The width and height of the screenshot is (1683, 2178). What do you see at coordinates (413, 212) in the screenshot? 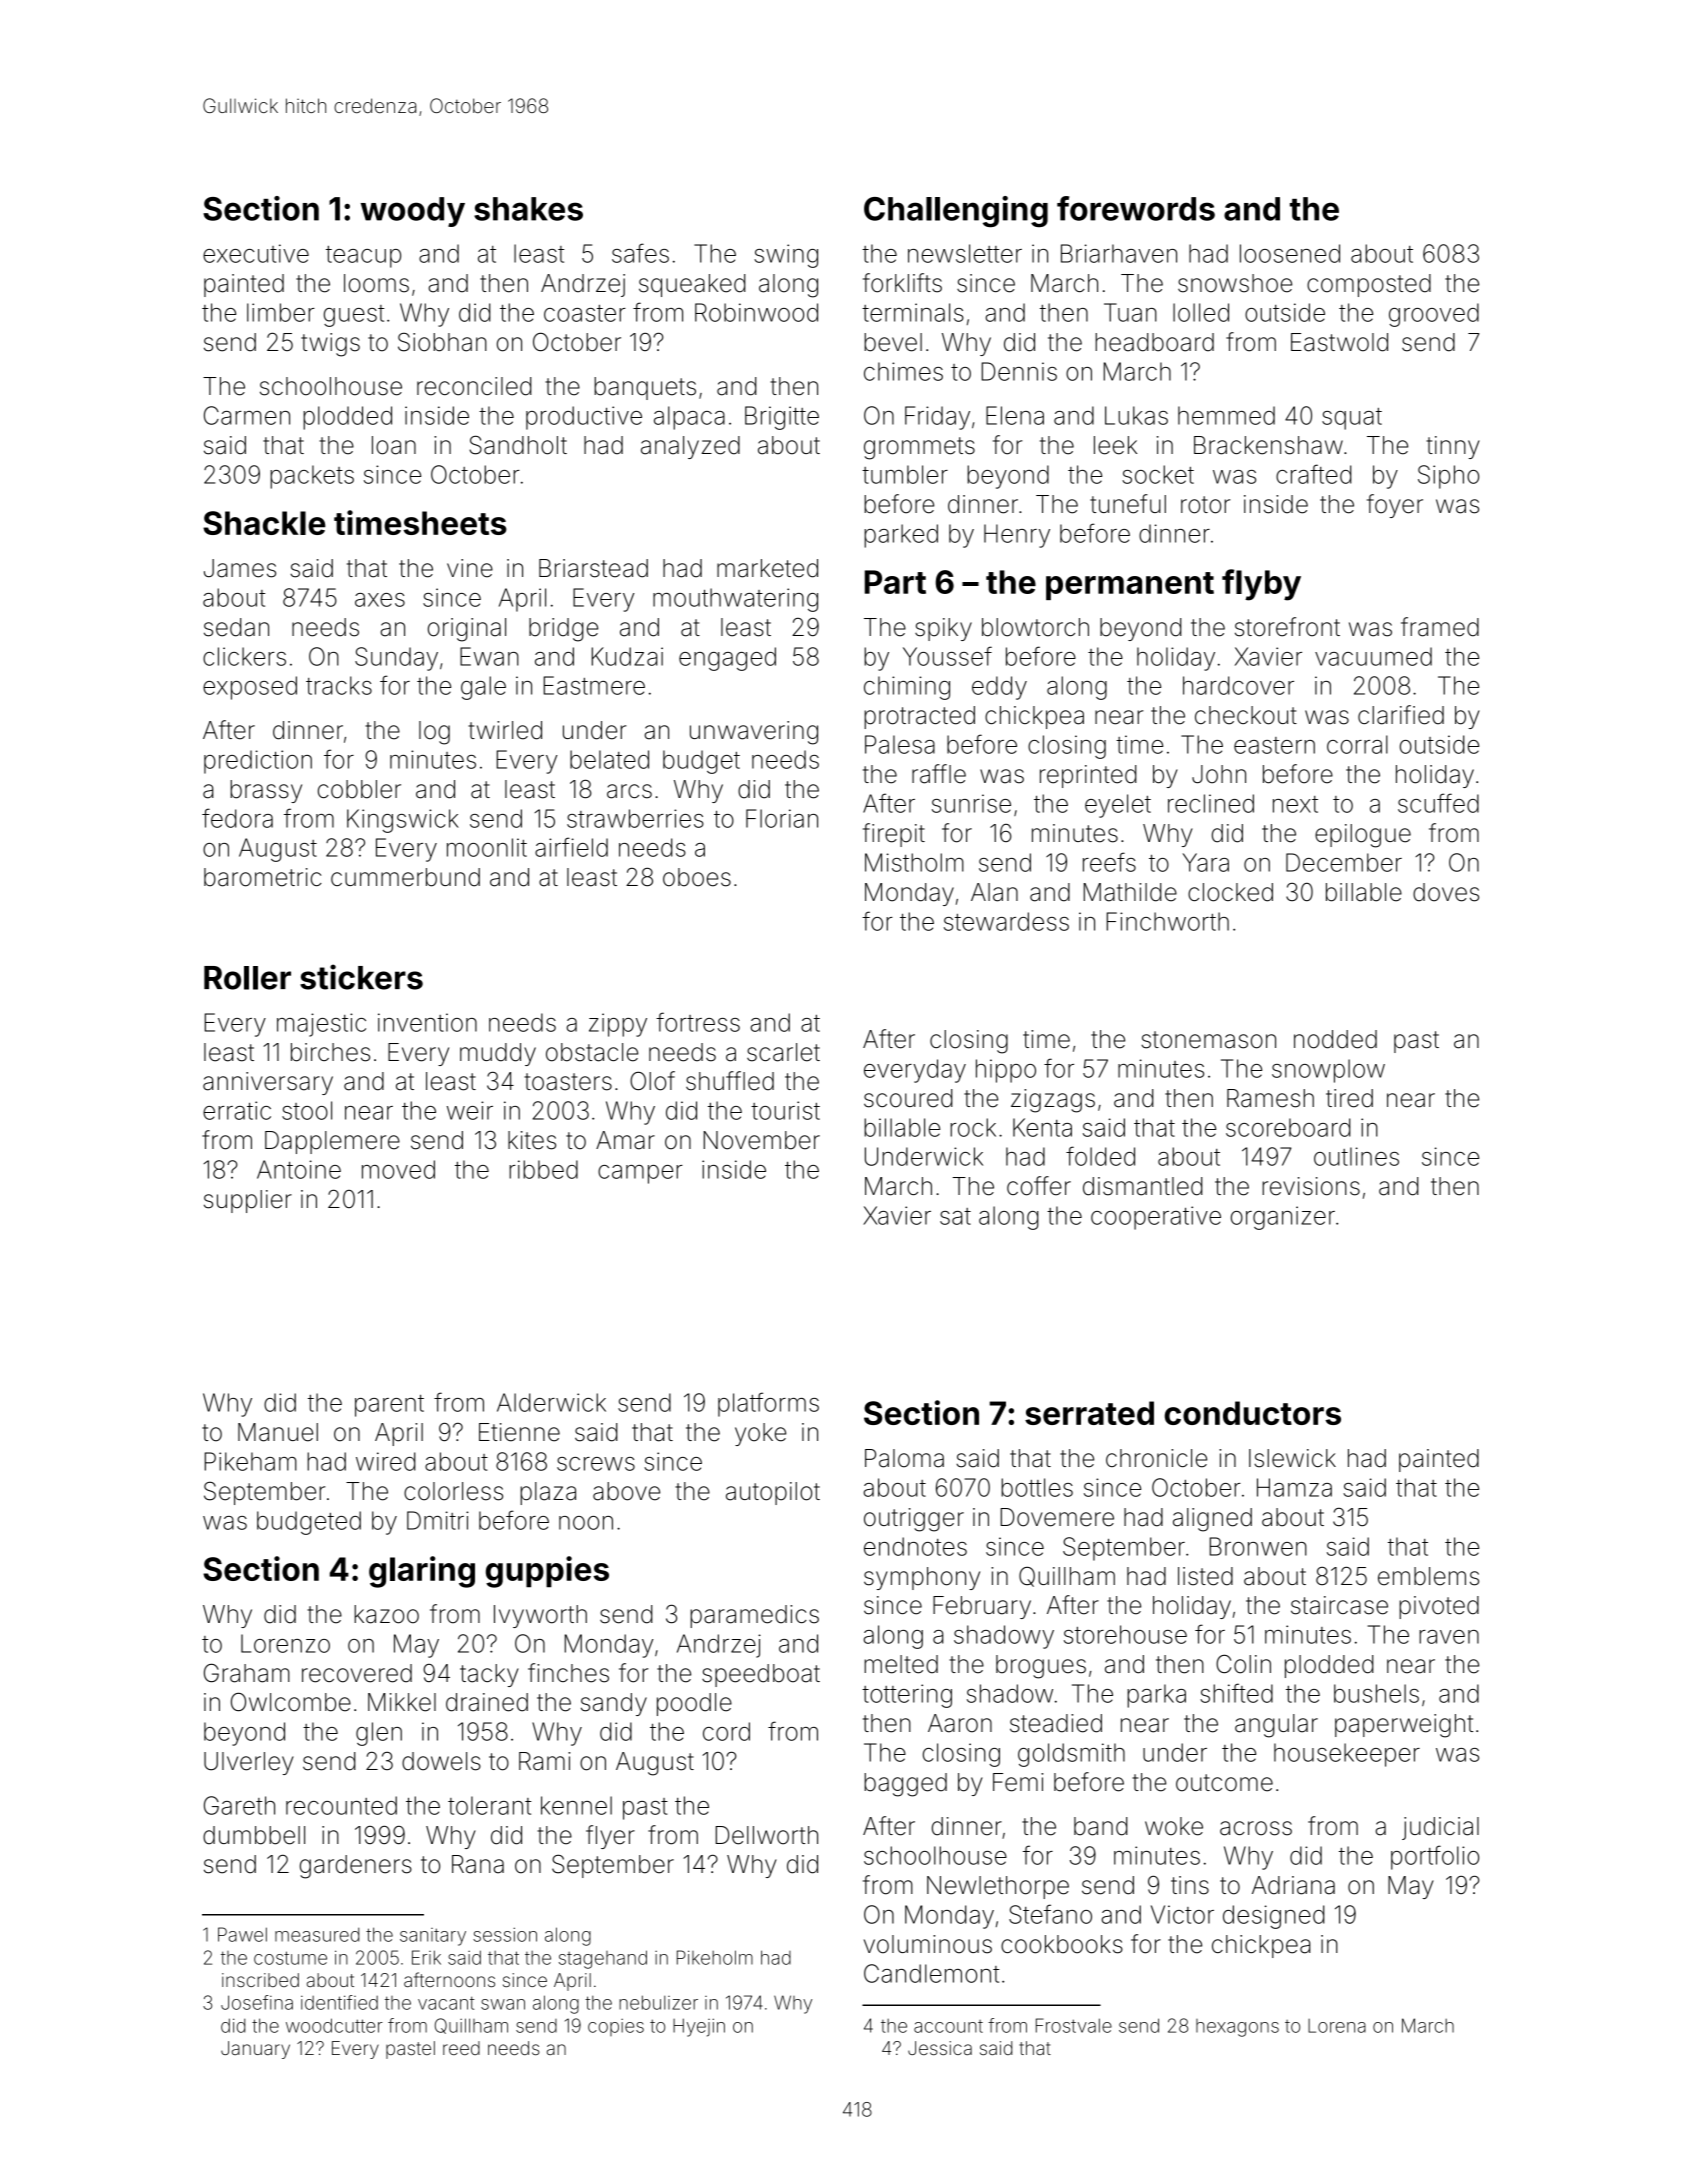
I see `woody` at bounding box center [413, 212].
